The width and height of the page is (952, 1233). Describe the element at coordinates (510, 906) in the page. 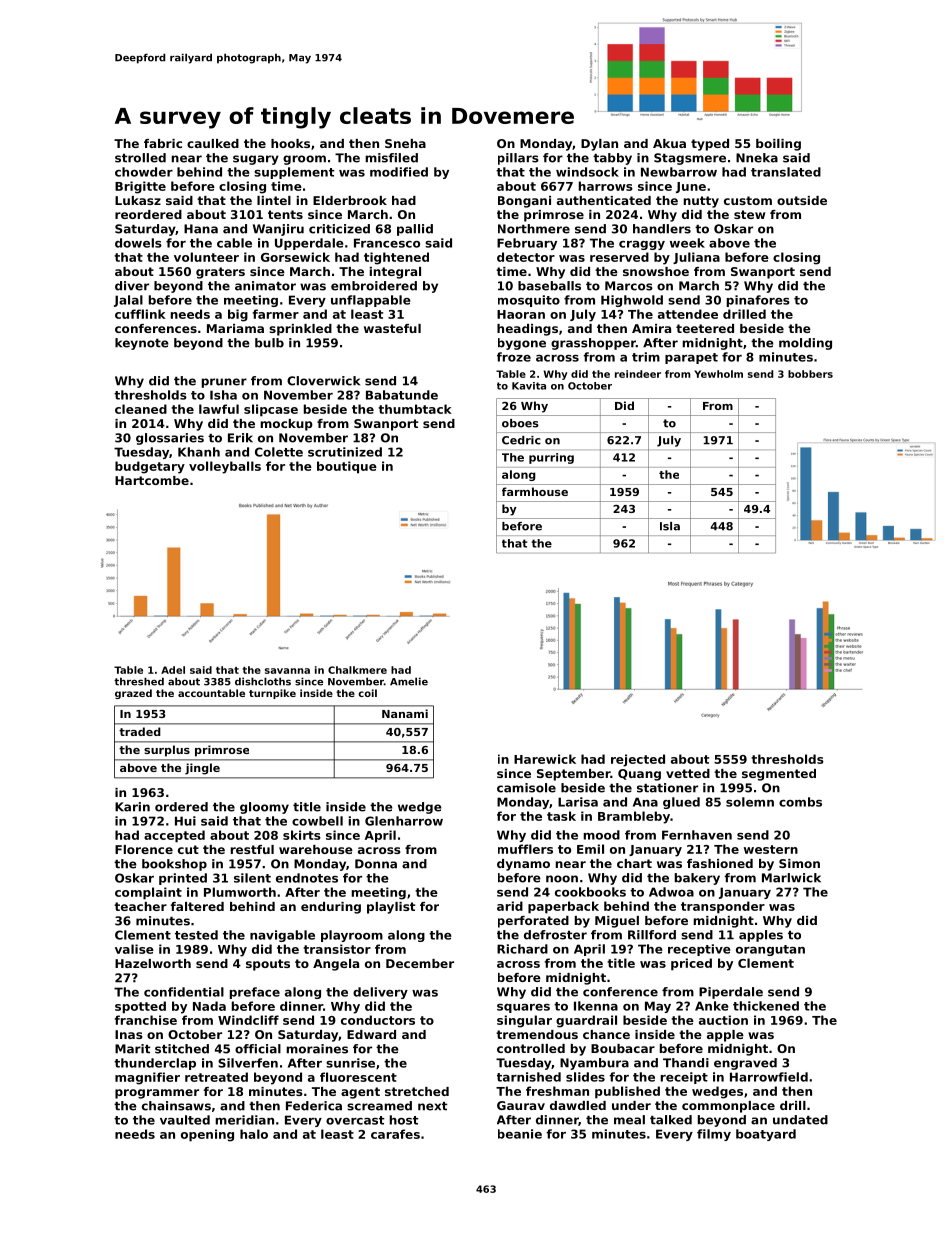

I see `arid` at that location.
